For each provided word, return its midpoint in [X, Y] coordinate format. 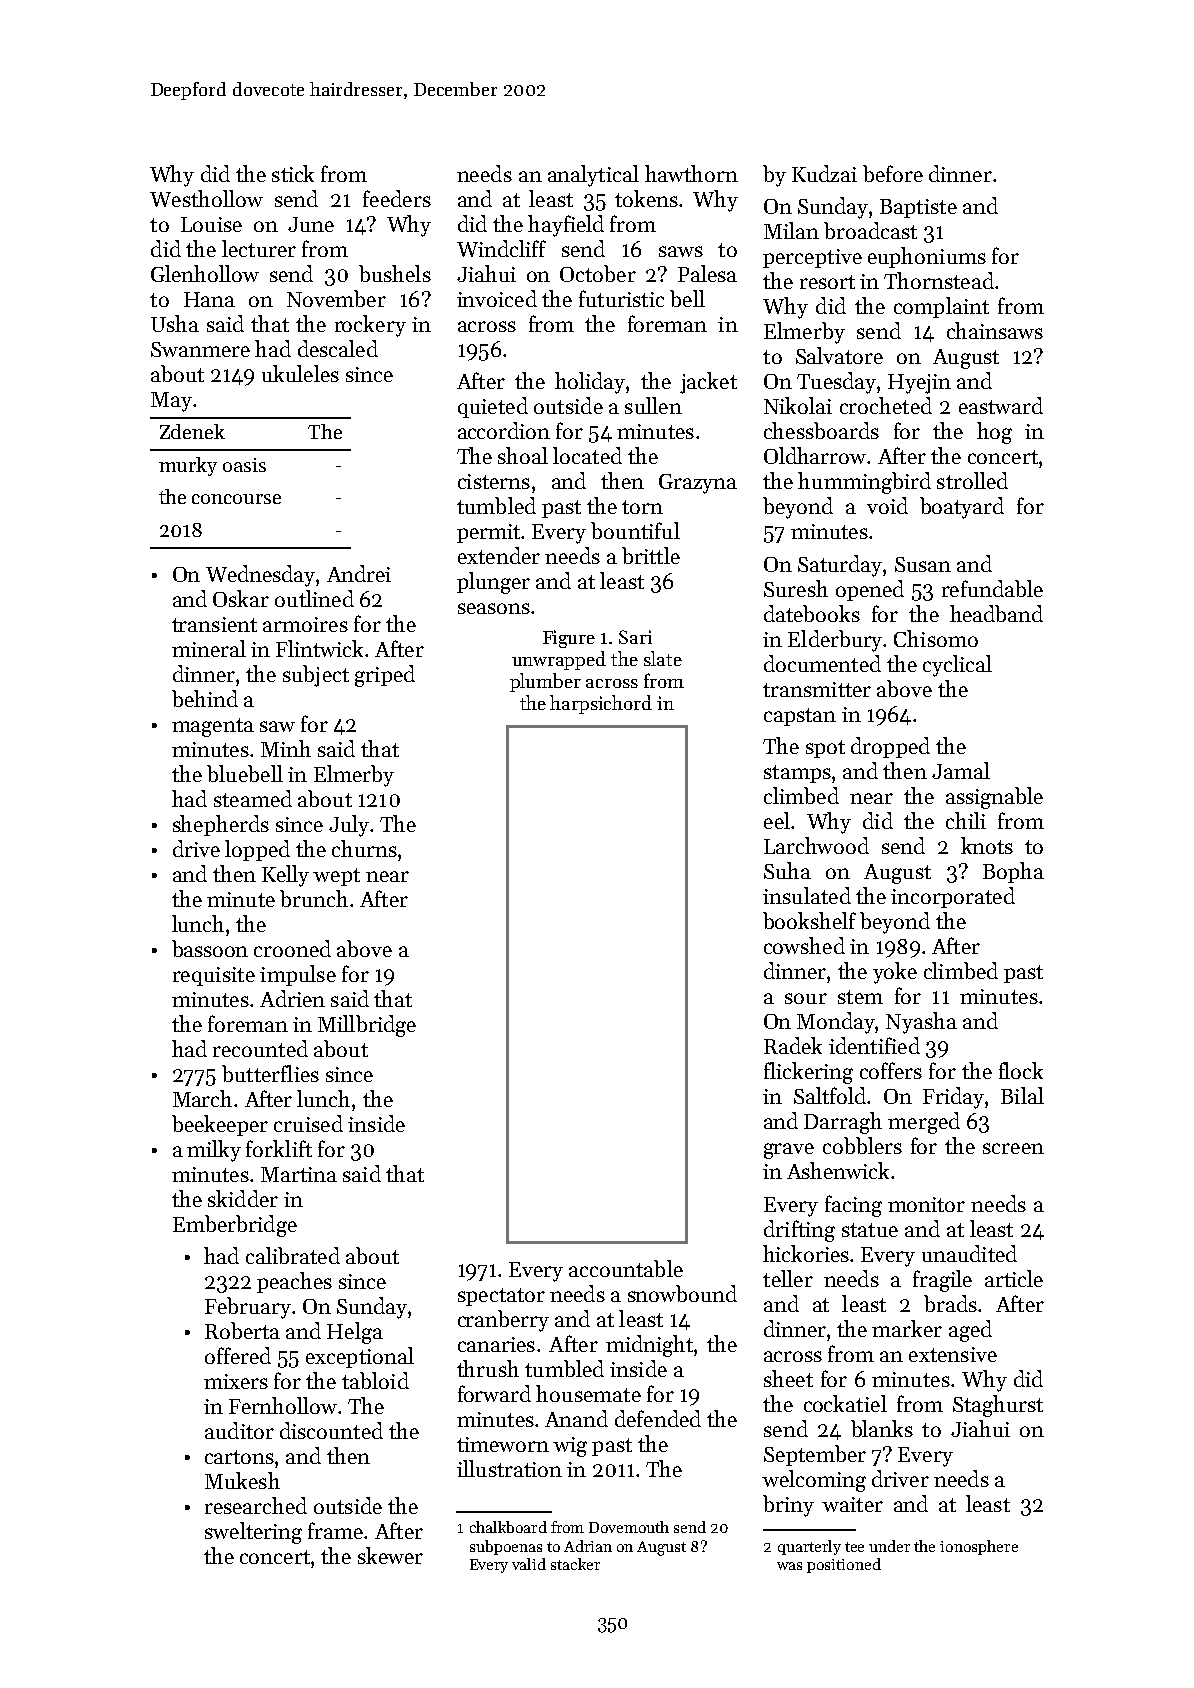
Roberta [242, 1330]
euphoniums [927, 257]
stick [293, 173]
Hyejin [919, 384]
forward [494, 1393]
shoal [523, 455]
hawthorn [691, 173]
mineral [209, 648]
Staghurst [998, 1406]
